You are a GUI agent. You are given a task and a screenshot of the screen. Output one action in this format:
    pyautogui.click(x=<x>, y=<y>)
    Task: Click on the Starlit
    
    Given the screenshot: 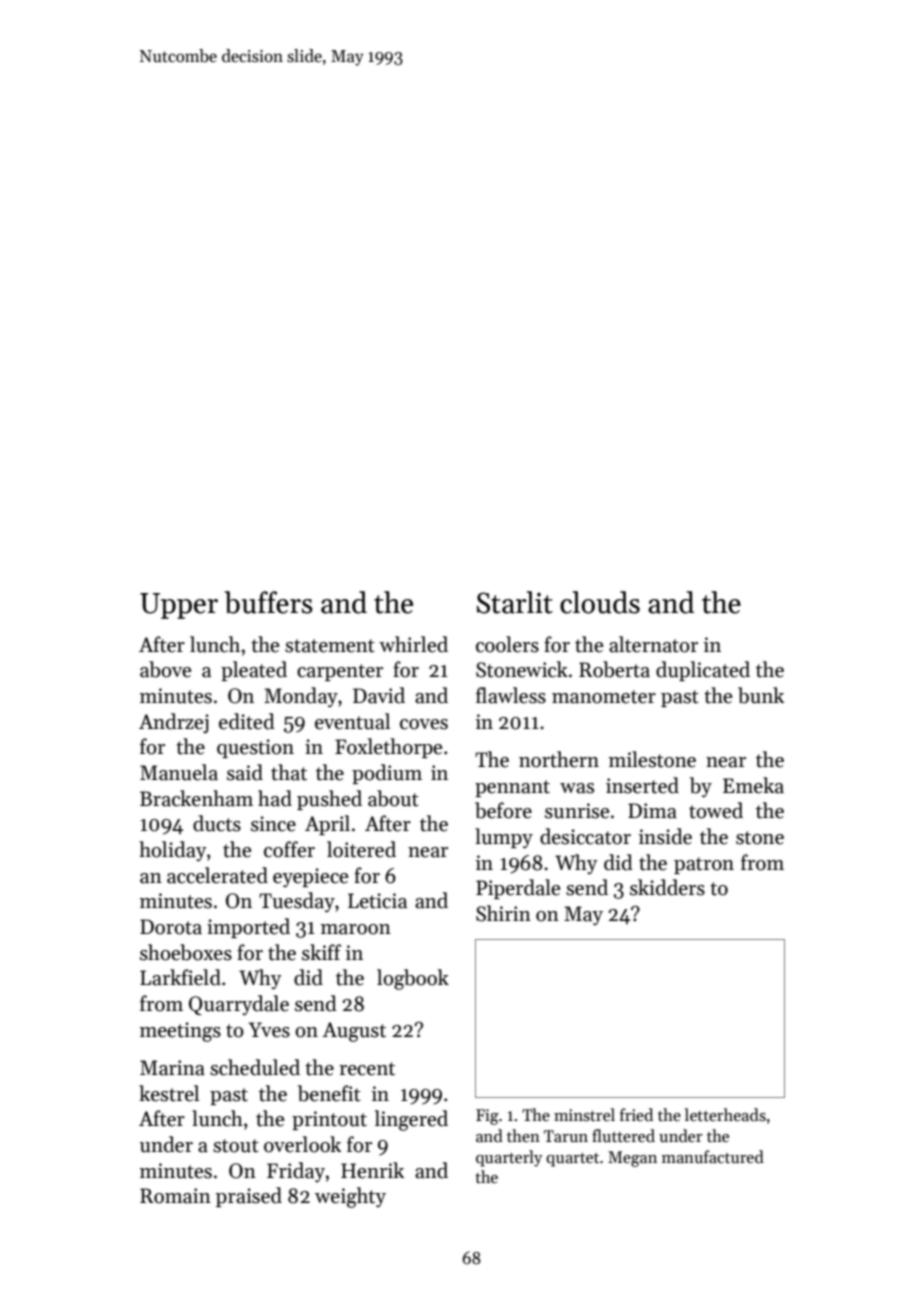 What is the action you would take?
    pyautogui.click(x=515, y=602)
